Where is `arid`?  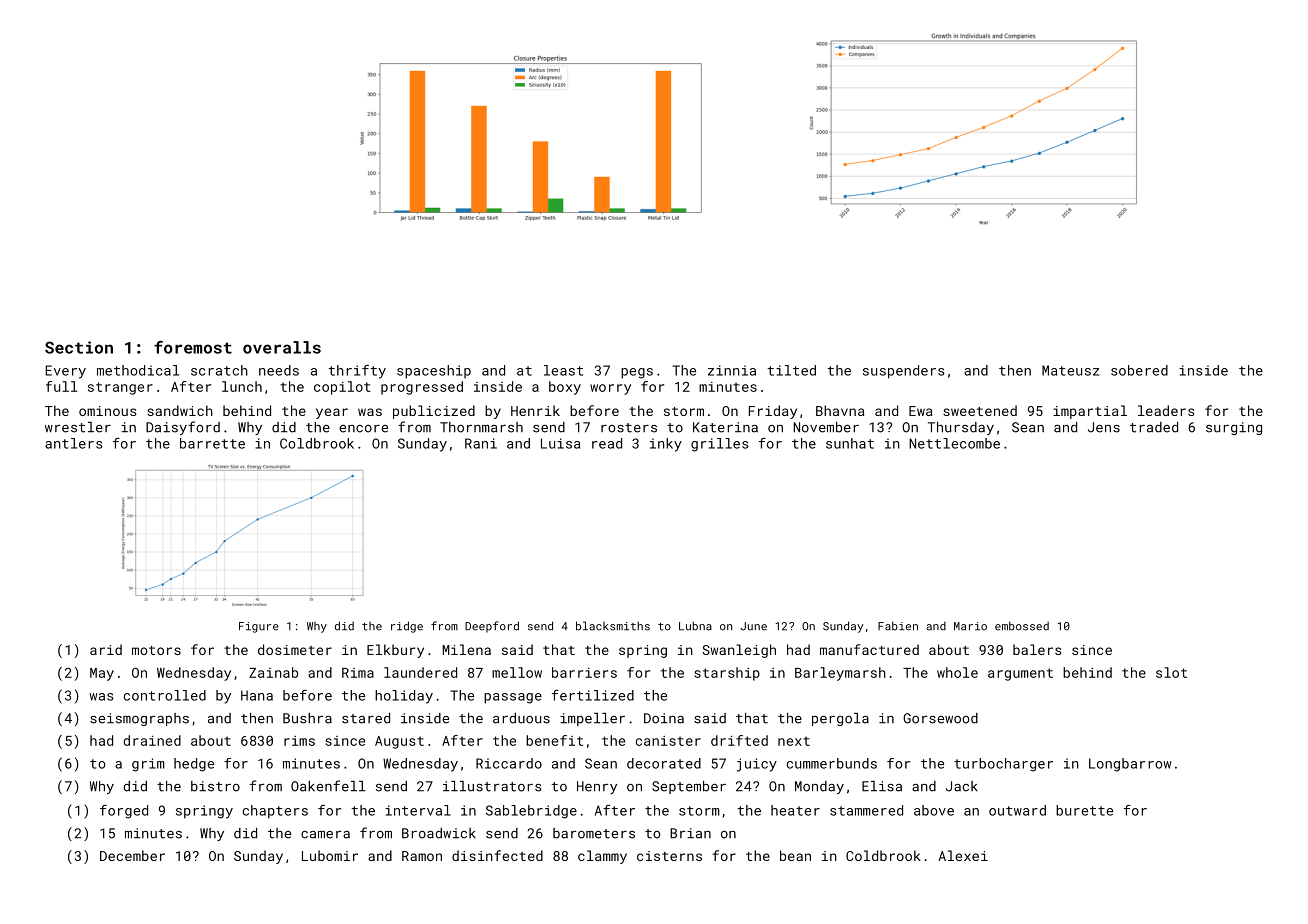 arid is located at coordinates (106, 649).
